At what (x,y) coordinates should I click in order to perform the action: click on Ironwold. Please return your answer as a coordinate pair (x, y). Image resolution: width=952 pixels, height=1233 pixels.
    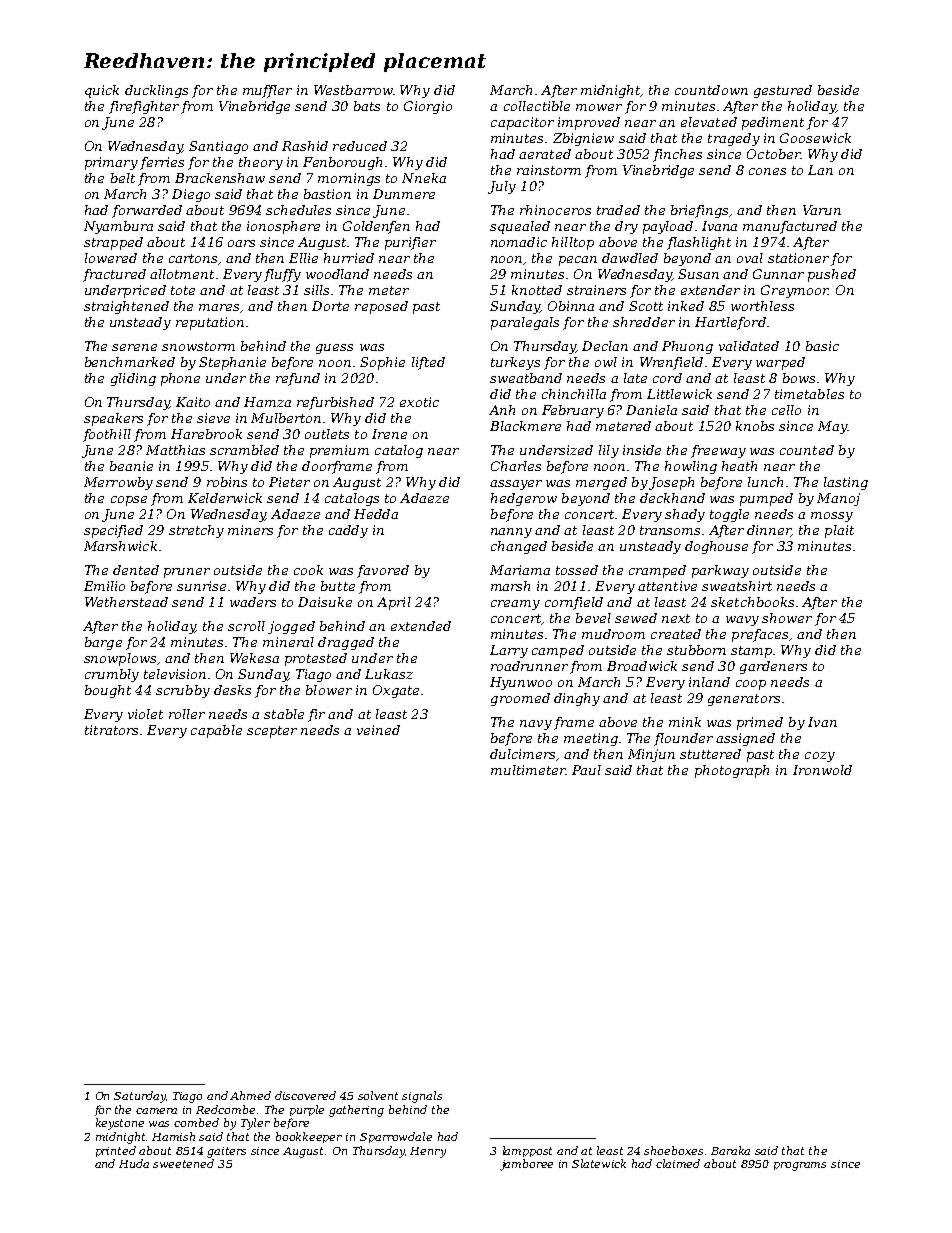
    Looking at the image, I should click on (822, 770).
